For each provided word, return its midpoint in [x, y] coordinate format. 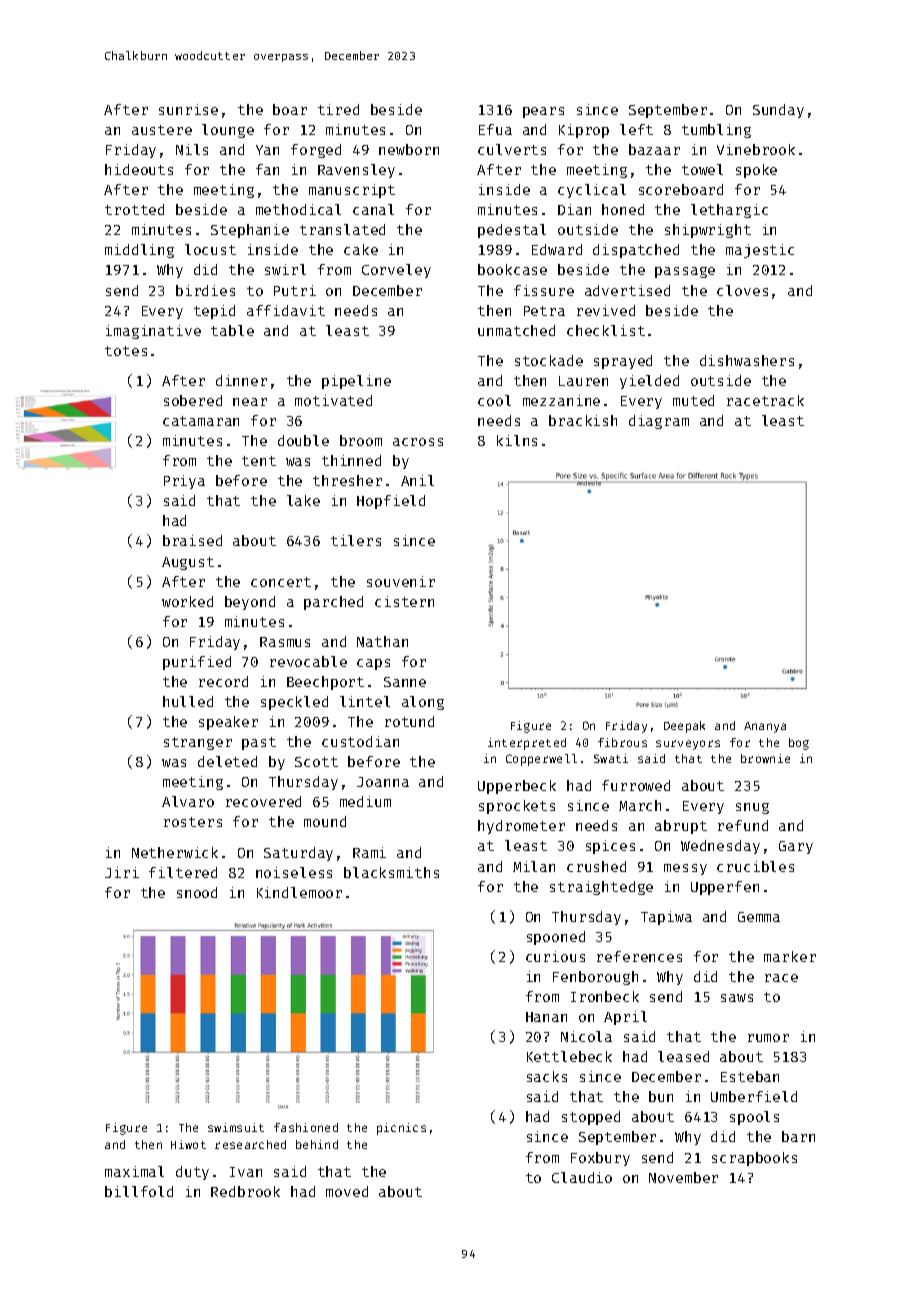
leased [683, 1056]
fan [267, 169]
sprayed [623, 362]
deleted [227, 761]
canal [373, 209]
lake [303, 500]
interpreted [527, 744]
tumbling [716, 131]
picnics [401, 1129]
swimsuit [236, 1127]
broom [361, 440]
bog [799, 744]
